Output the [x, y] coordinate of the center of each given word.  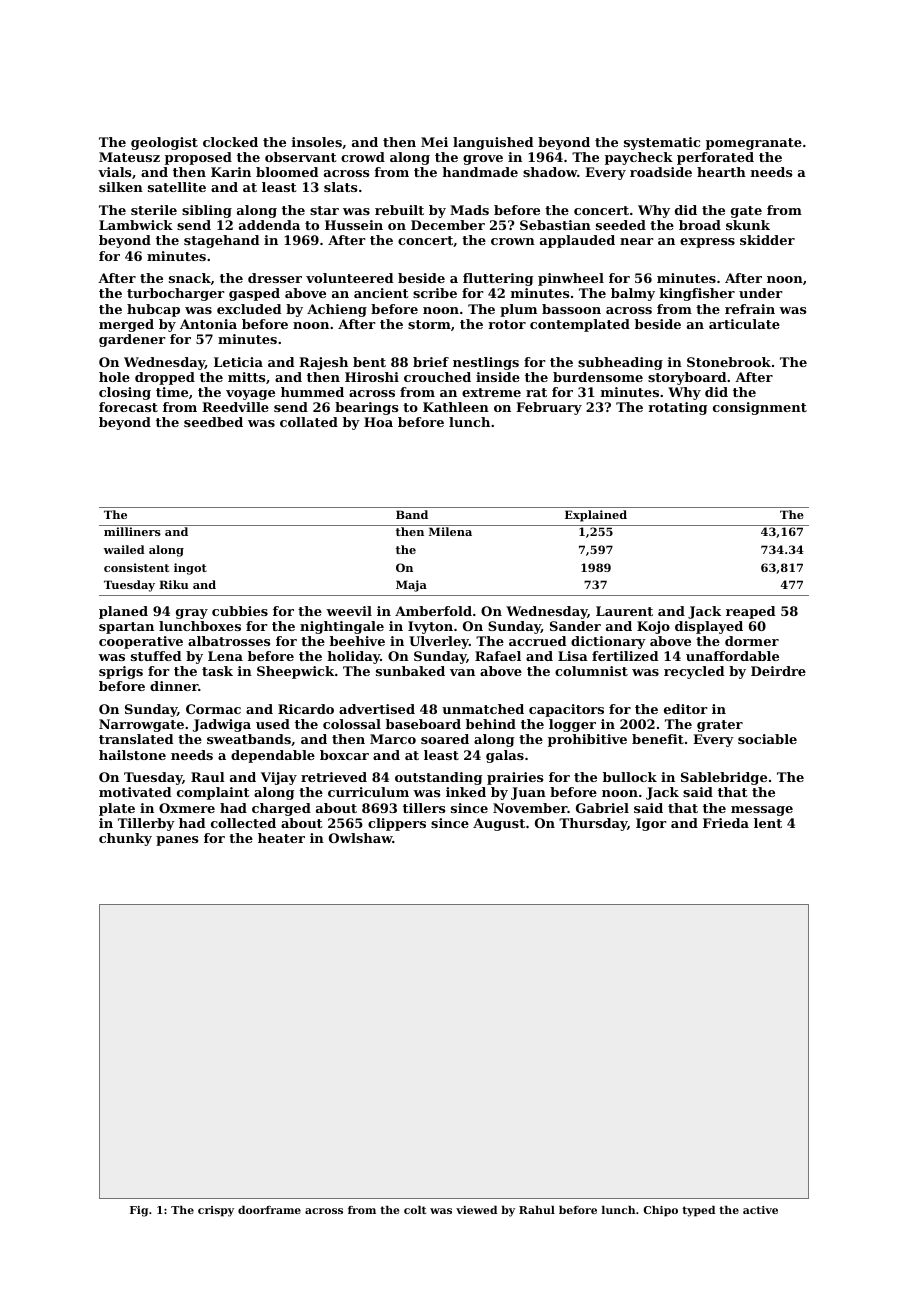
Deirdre [778, 671]
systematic [662, 143]
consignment [760, 408]
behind [491, 724]
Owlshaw [361, 838]
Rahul [537, 1210]
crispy [216, 1211]
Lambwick [136, 225]
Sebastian [555, 225]
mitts [246, 377]
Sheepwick [295, 672]
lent [768, 823]
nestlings [486, 363]
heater [281, 838]
